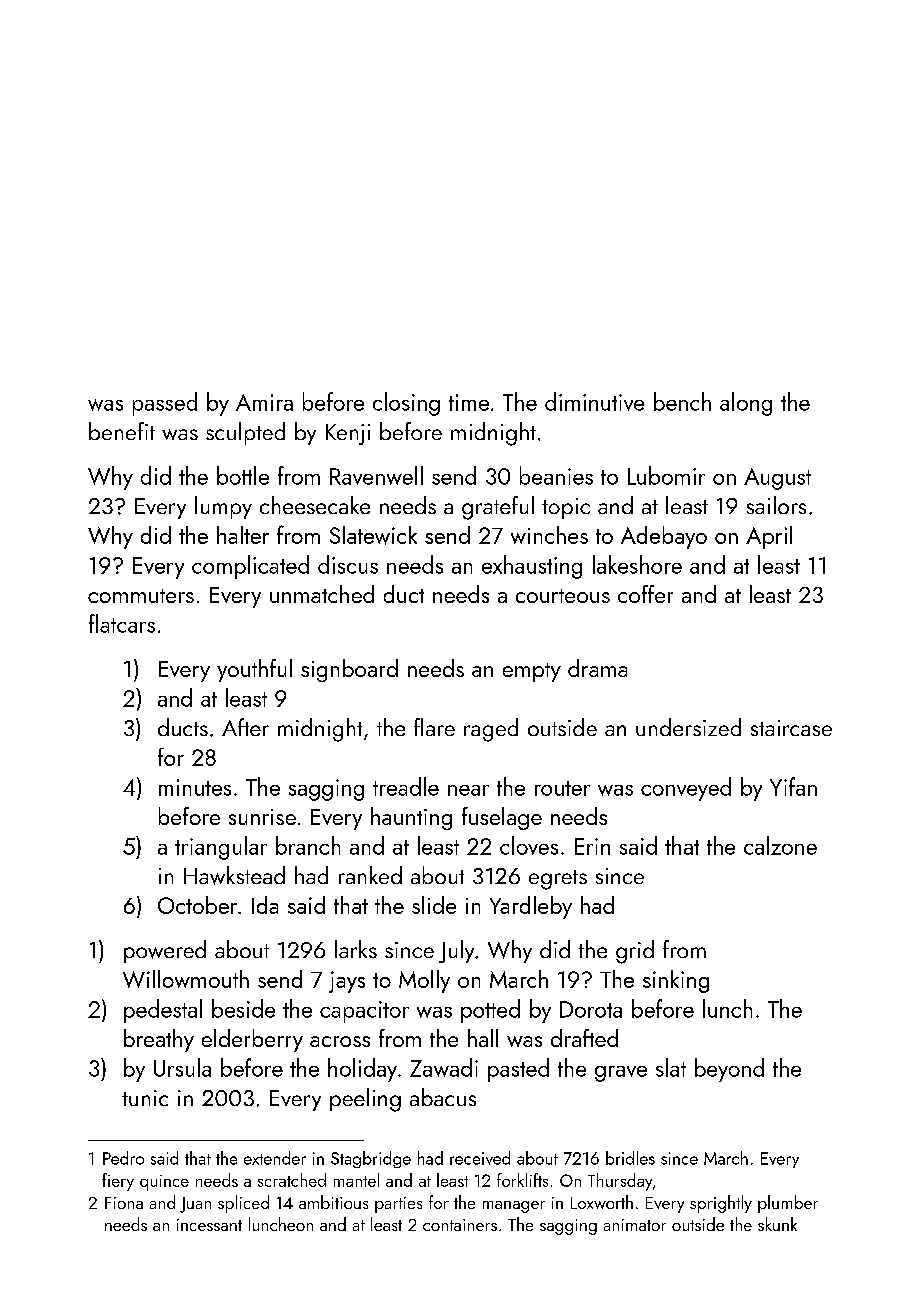 The image size is (924, 1311). Describe the element at coordinates (563, 596) in the image. I see `courteous` at that location.
